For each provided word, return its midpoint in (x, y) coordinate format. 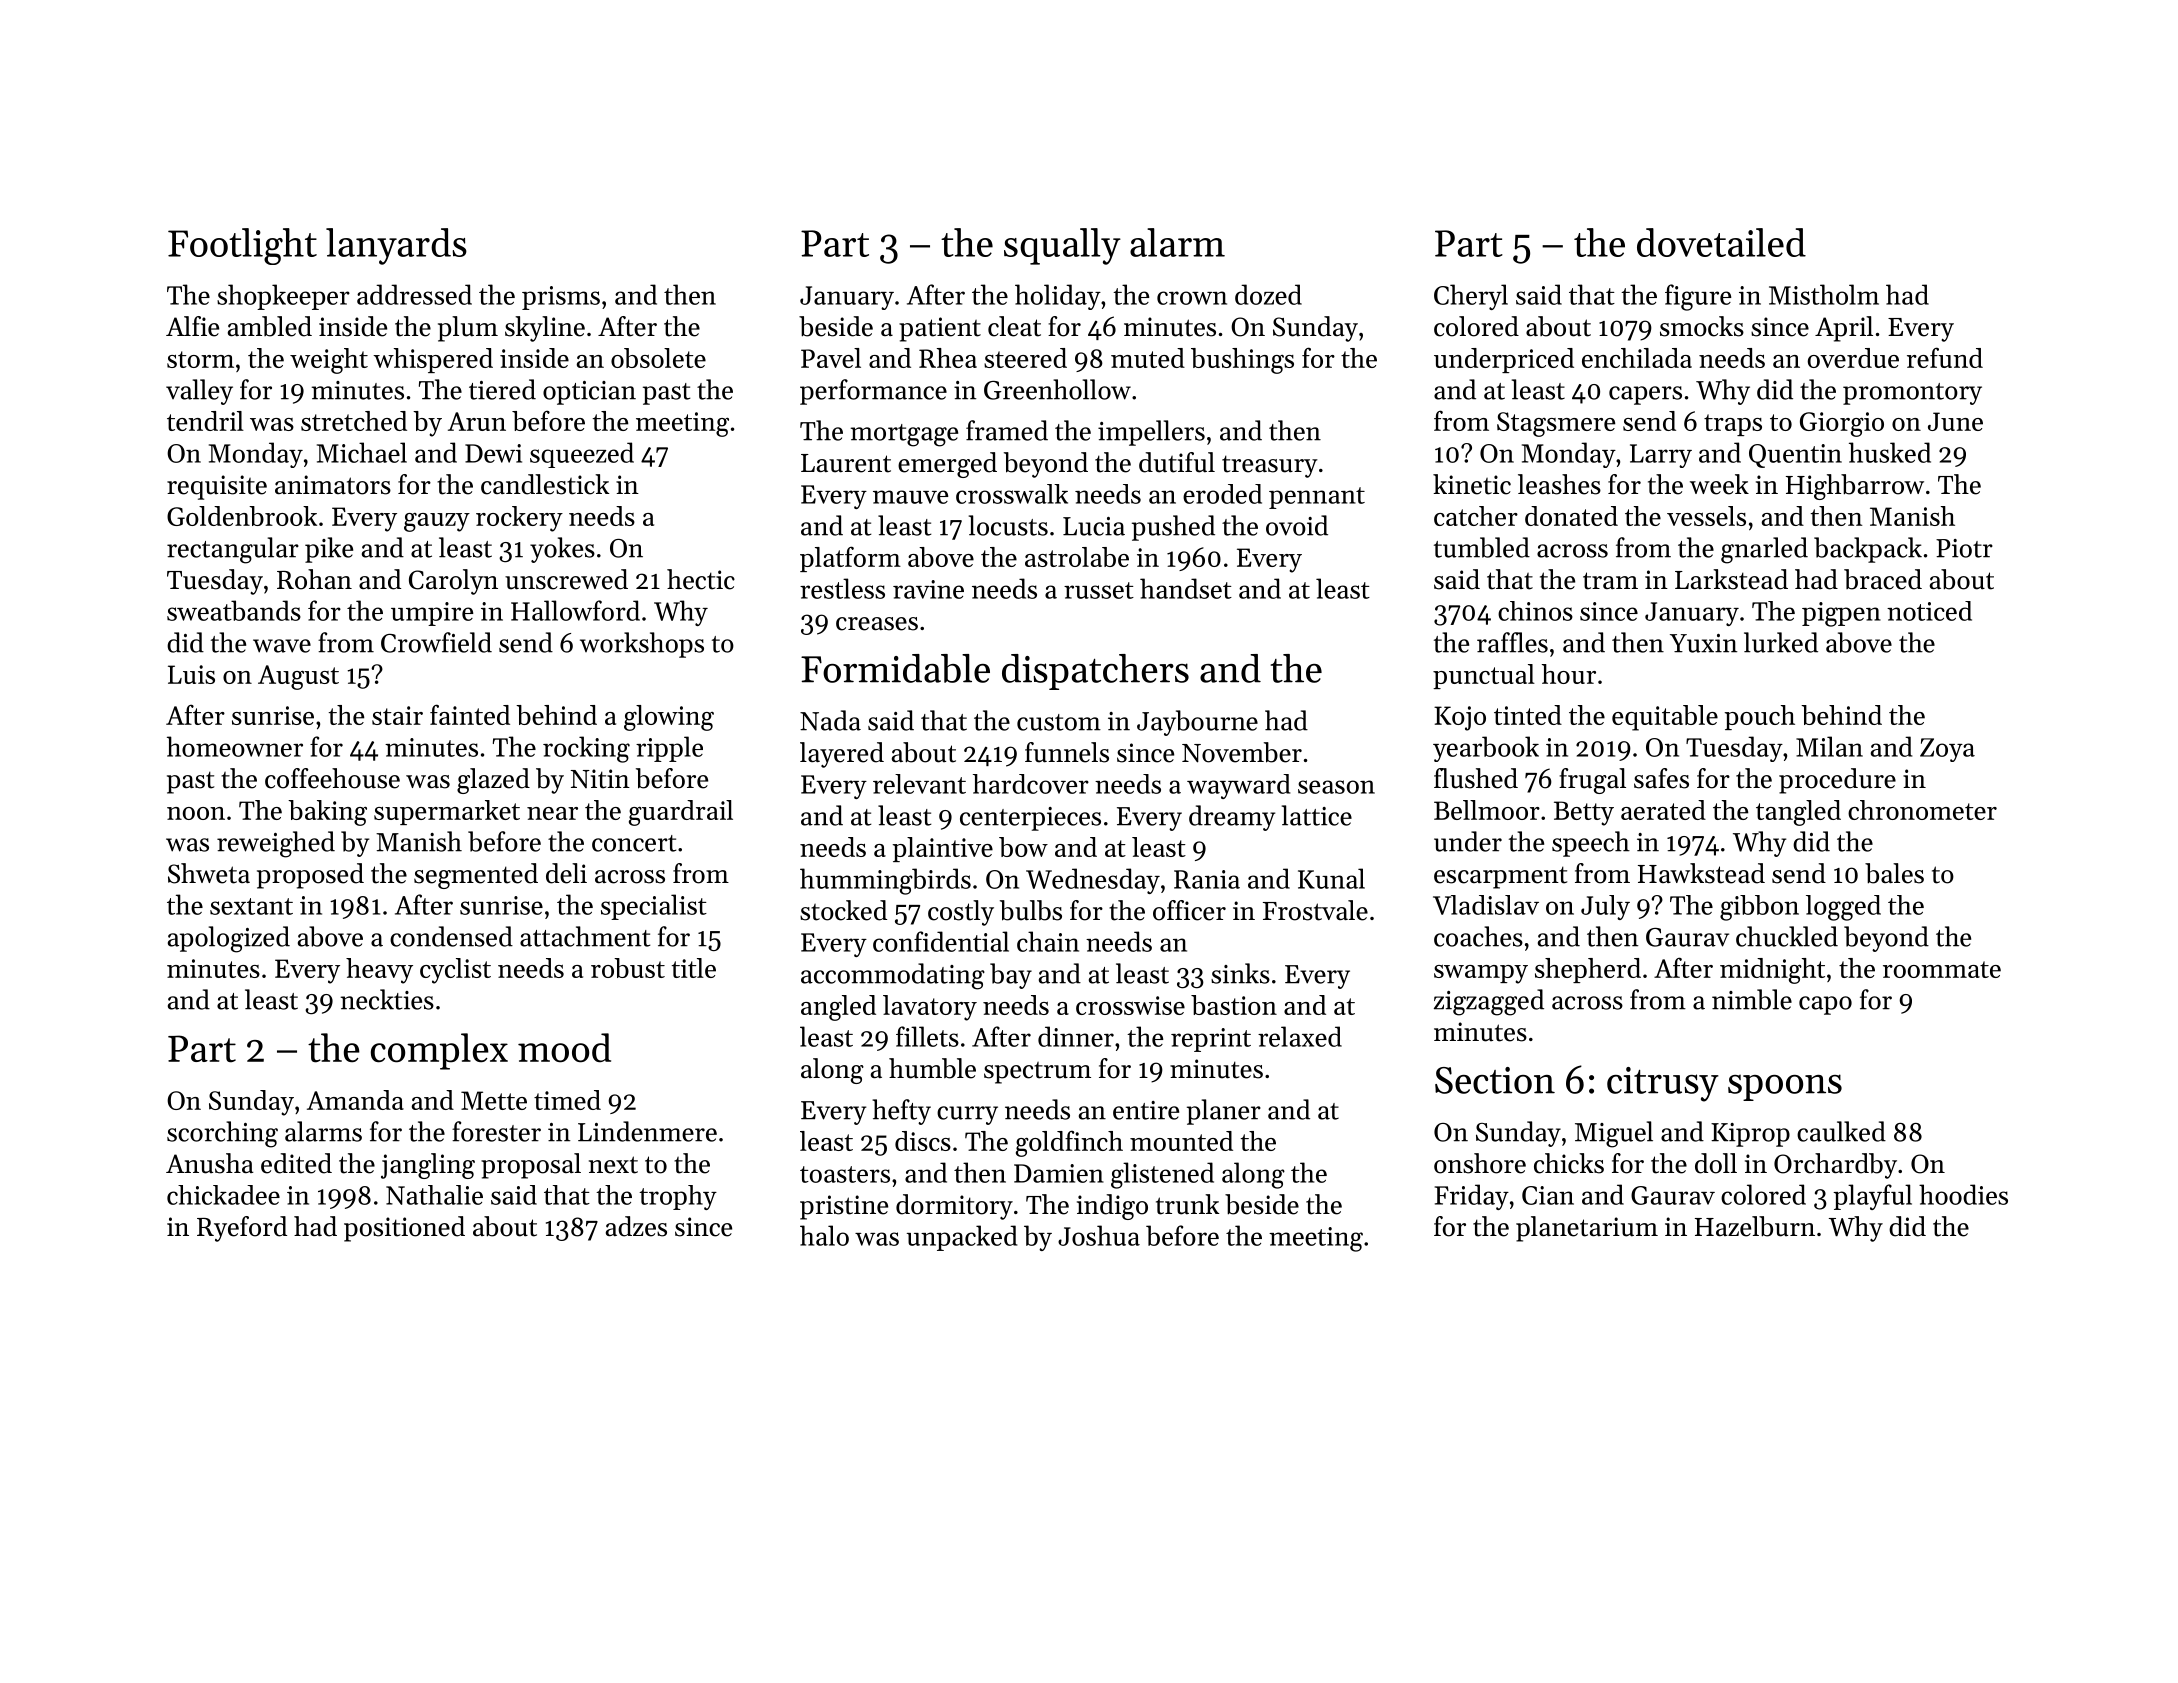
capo (1825, 1005)
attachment (585, 936)
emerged (947, 465)
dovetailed (1721, 242)
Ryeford (242, 1229)
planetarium (1587, 1229)
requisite (217, 487)
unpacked (962, 1238)
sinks (1240, 973)
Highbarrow (1855, 487)
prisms (561, 298)
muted (1148, 358)
